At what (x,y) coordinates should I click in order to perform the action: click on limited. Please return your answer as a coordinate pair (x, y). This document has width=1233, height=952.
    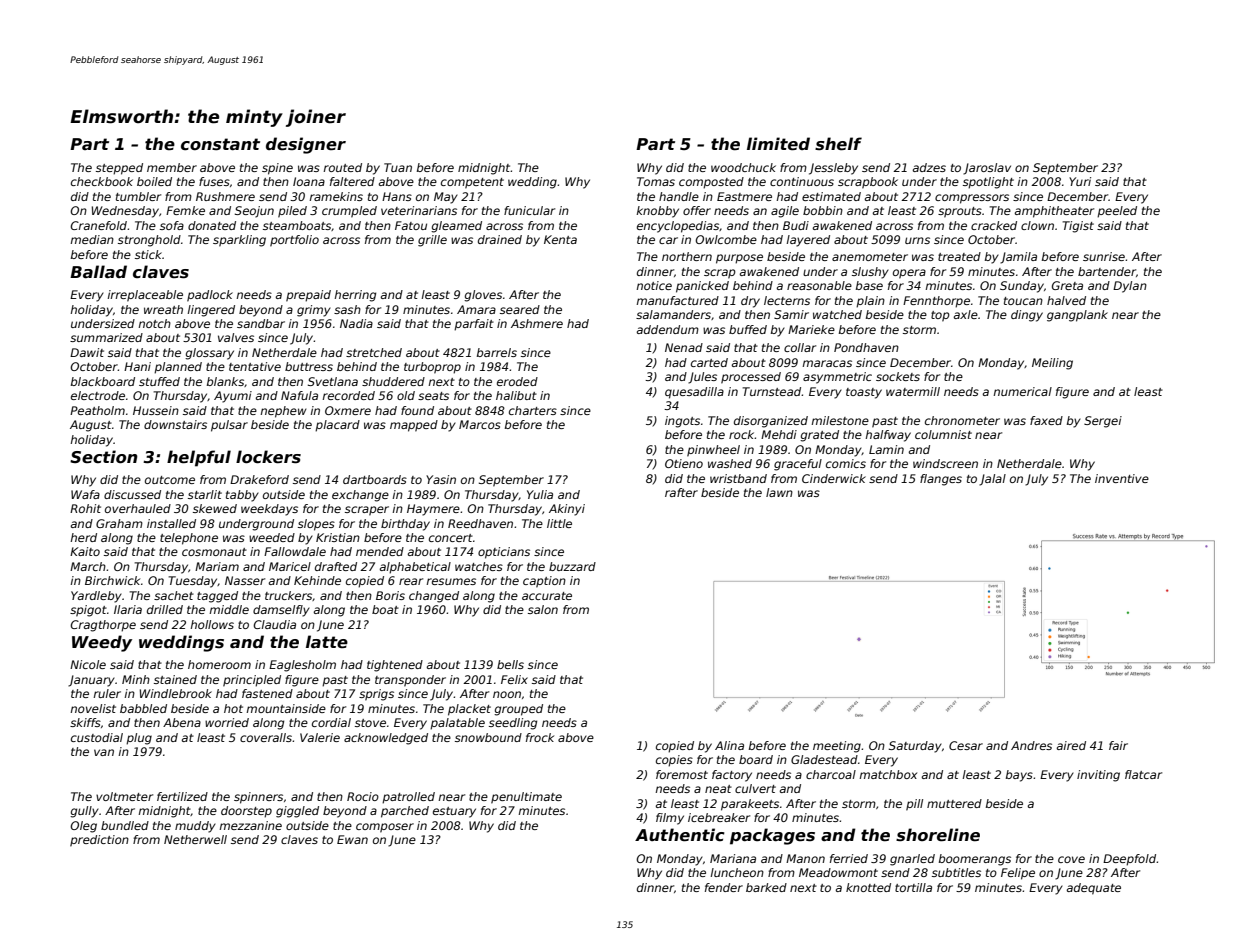
    Looking at the image, I should click on (778, 144).
